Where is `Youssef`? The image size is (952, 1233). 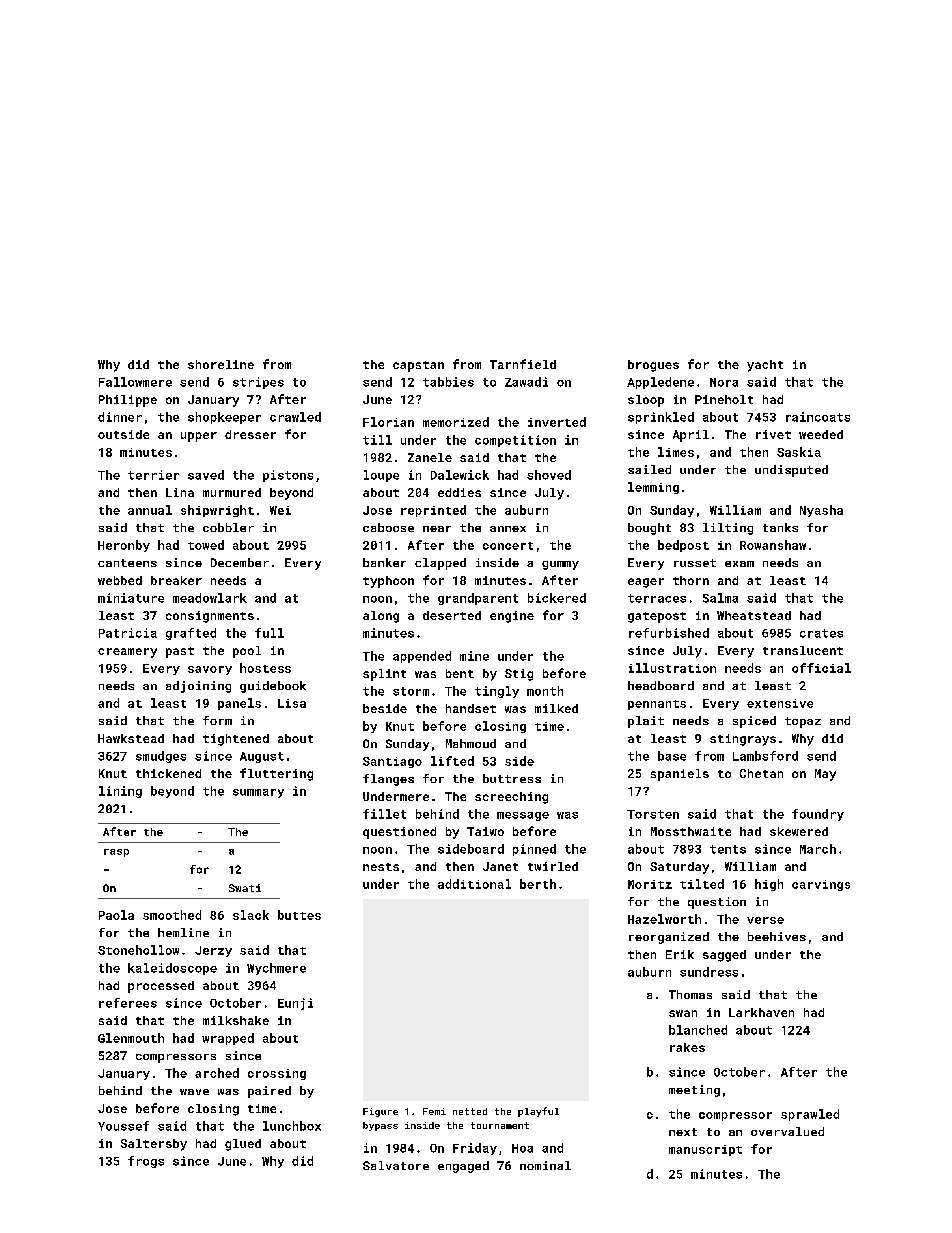
Youssef is located at coordinates (123, 1126).
